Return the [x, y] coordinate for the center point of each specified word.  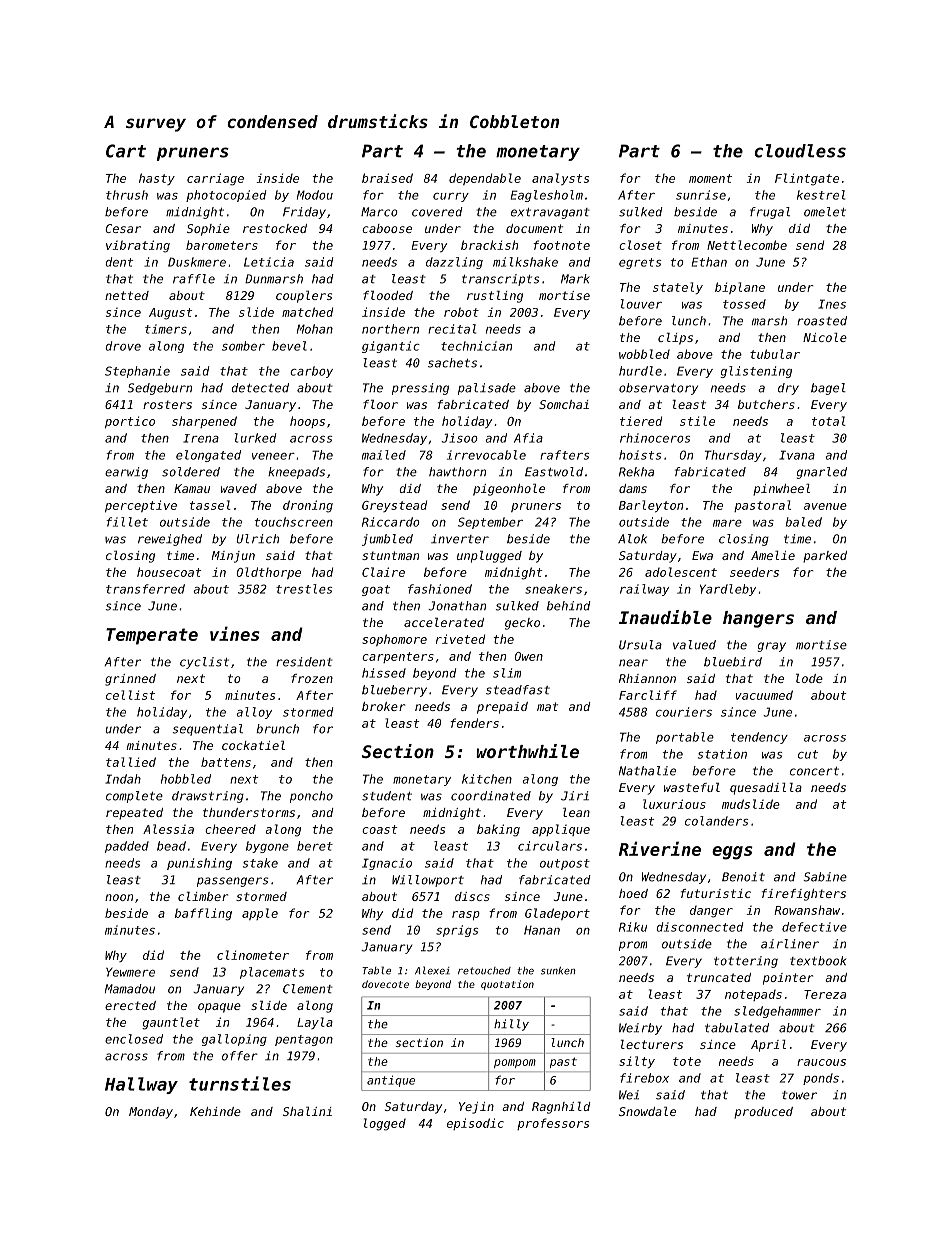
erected [130, 1005]
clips [675, 339]
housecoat [169, 572]
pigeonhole [509, 490]
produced [763, 1113]
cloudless [800, 151]
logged [385, 1124]
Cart [126, 151]
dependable [485, 179]
